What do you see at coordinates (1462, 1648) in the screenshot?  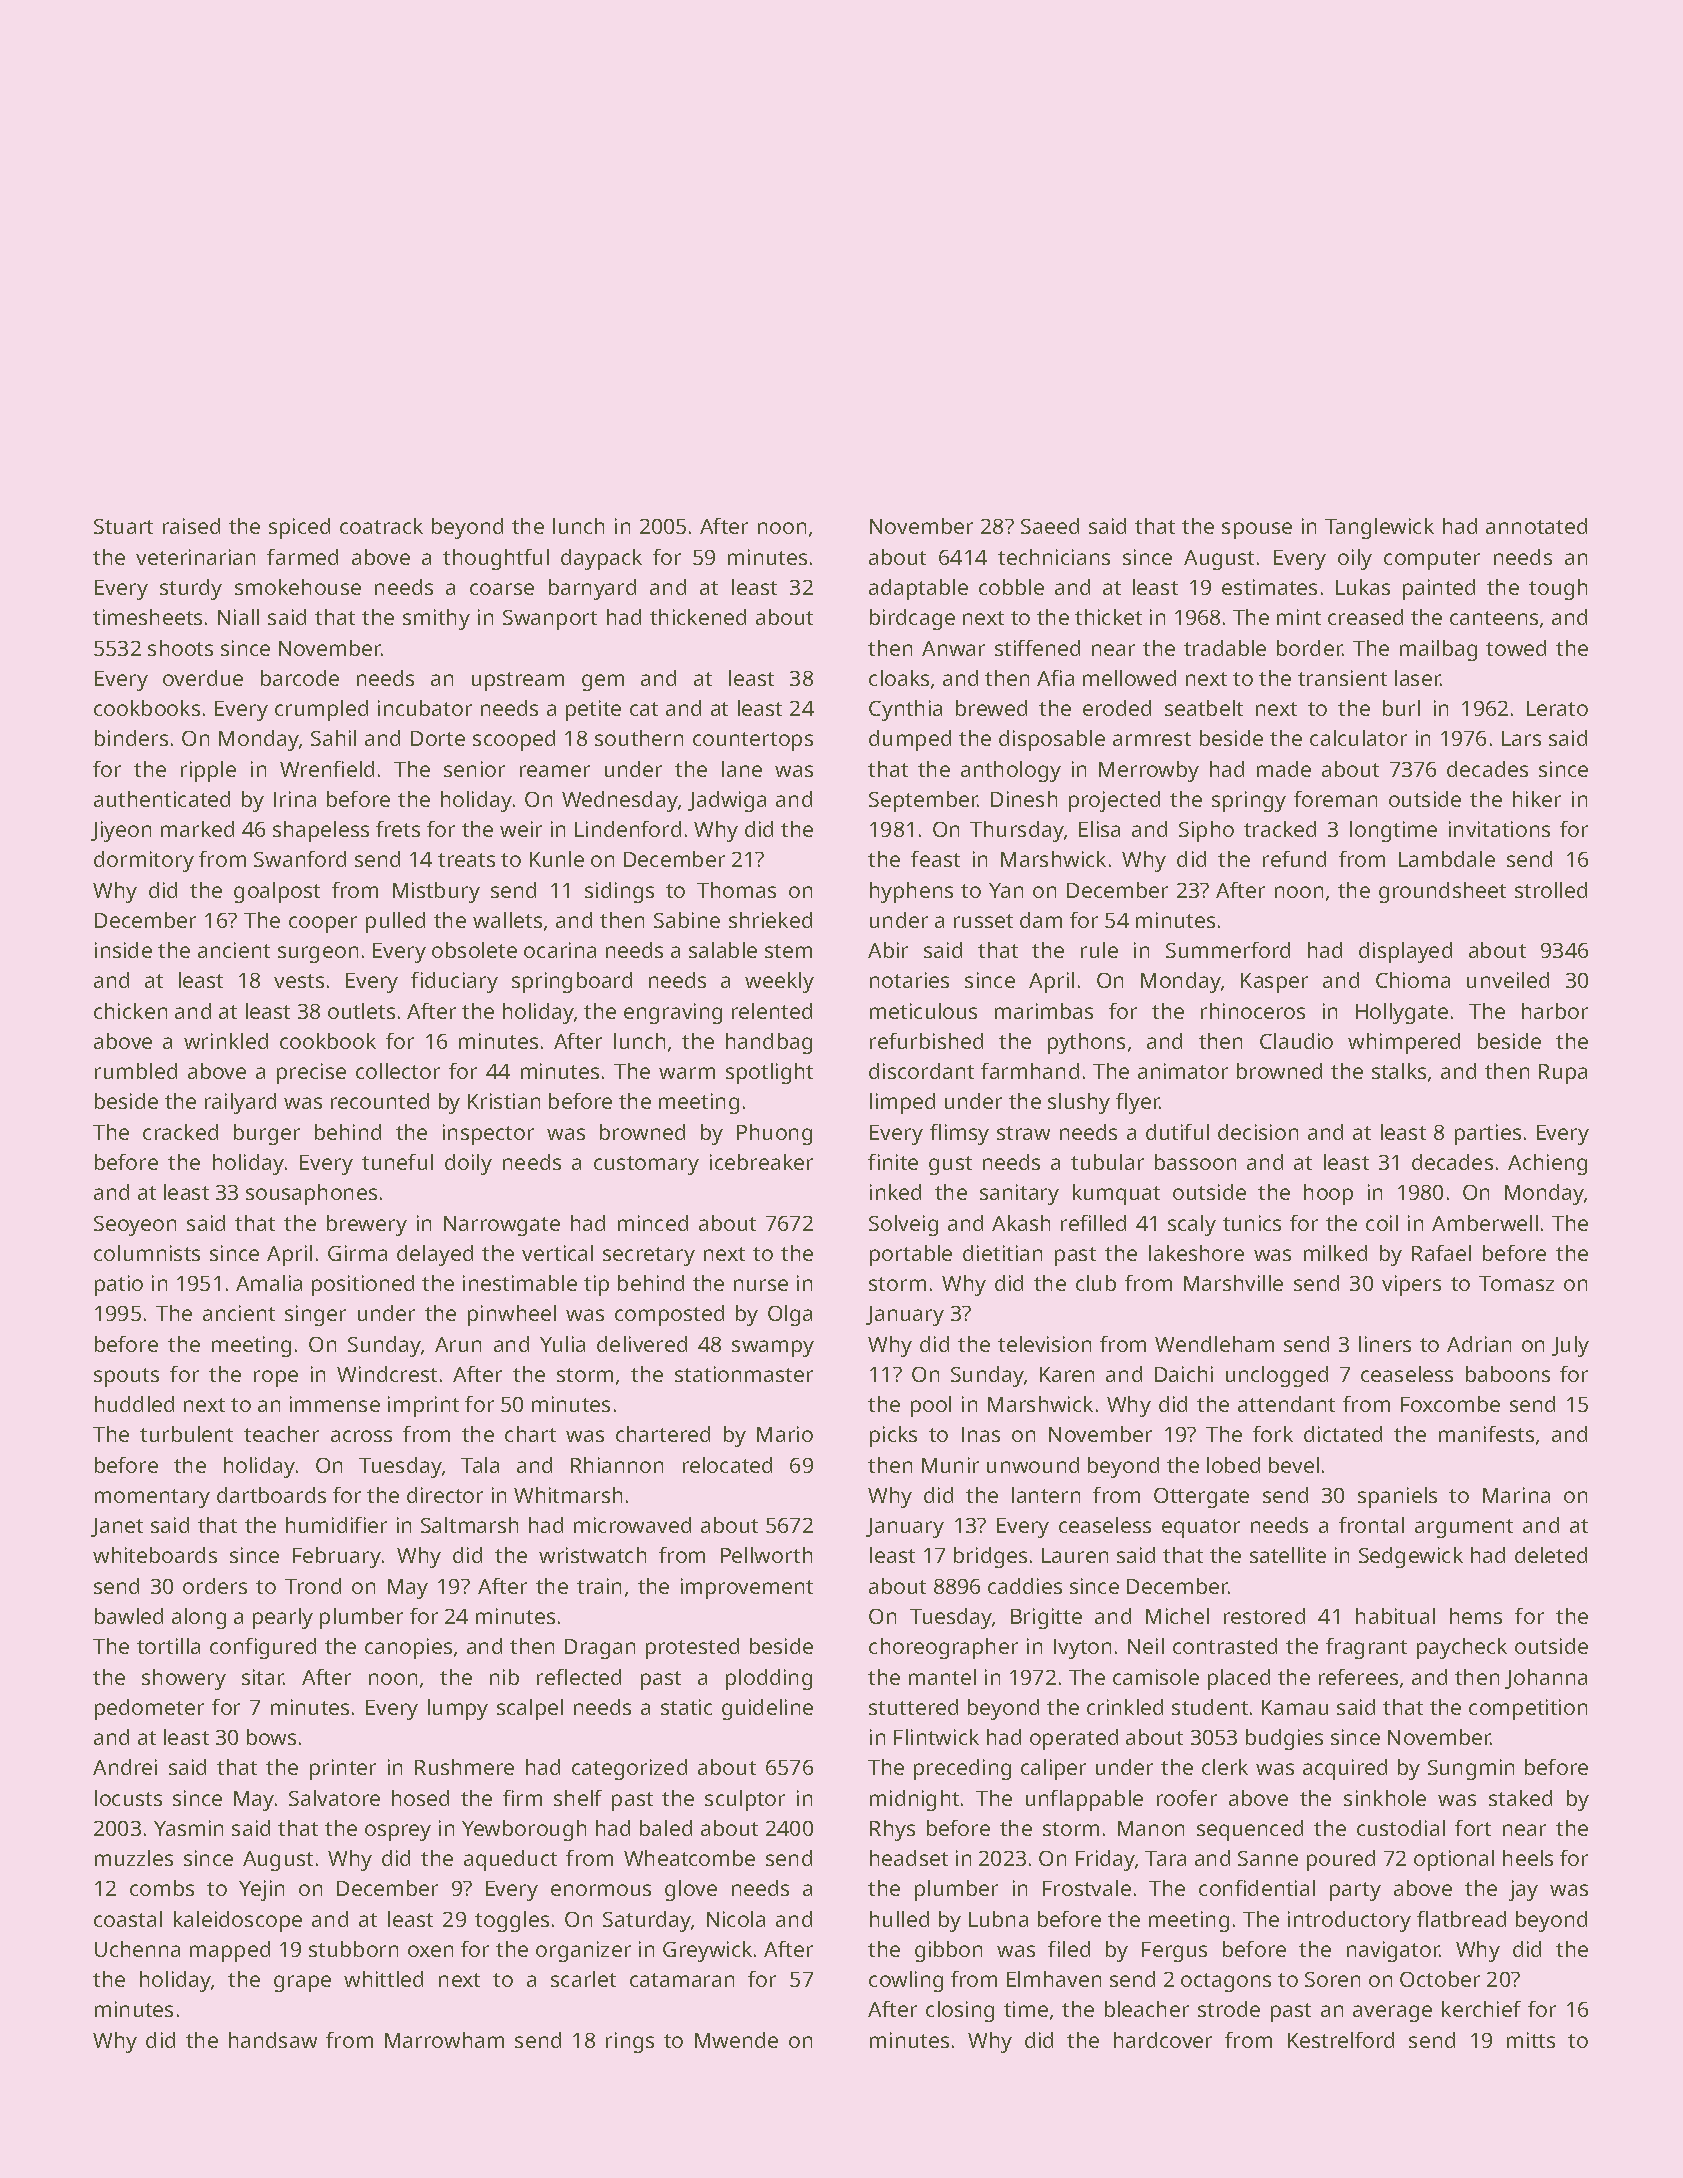 I see `paycheck` at bounding box center [1462, 1648].
